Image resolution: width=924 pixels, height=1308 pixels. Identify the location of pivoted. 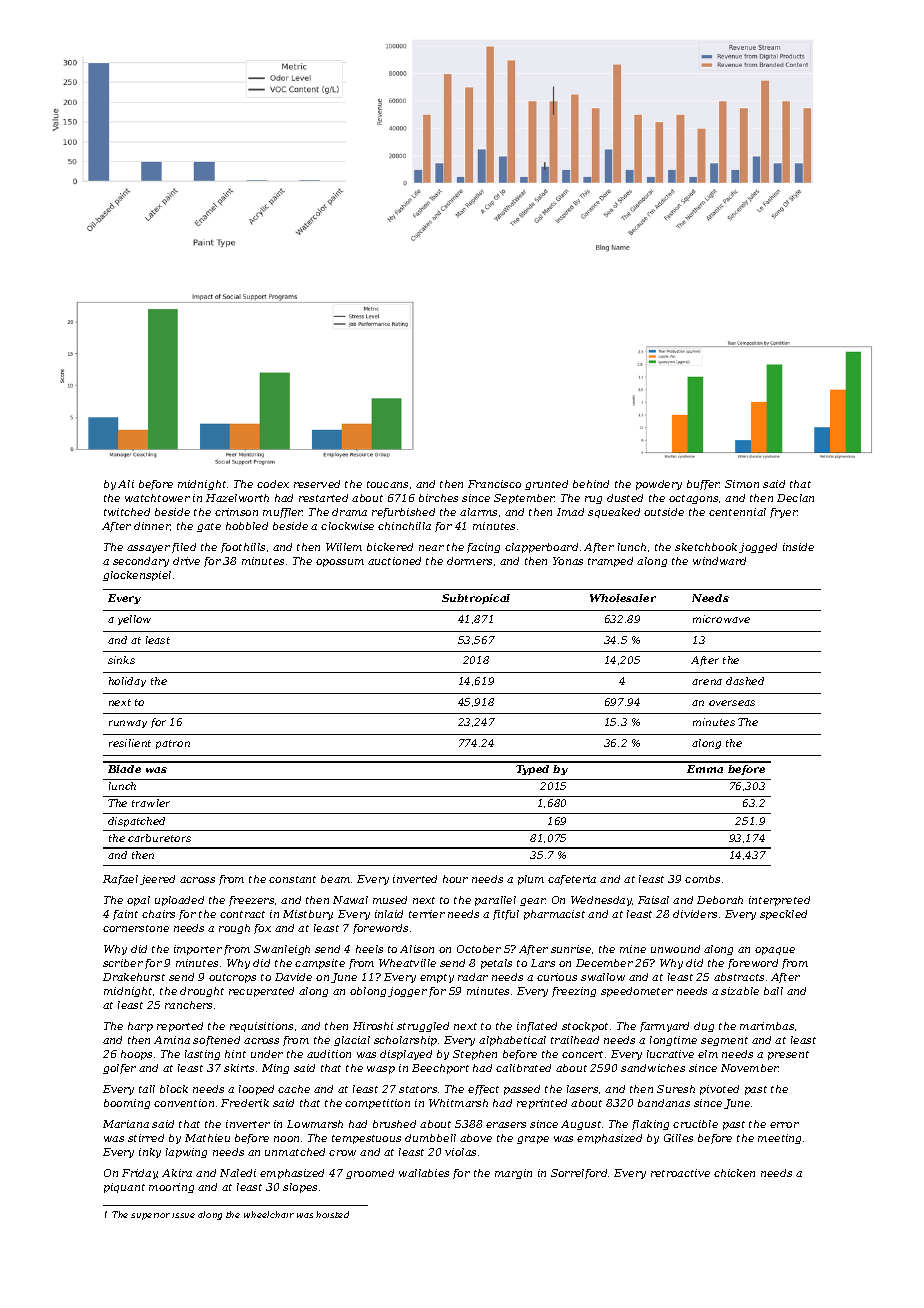
(719, 1090).
